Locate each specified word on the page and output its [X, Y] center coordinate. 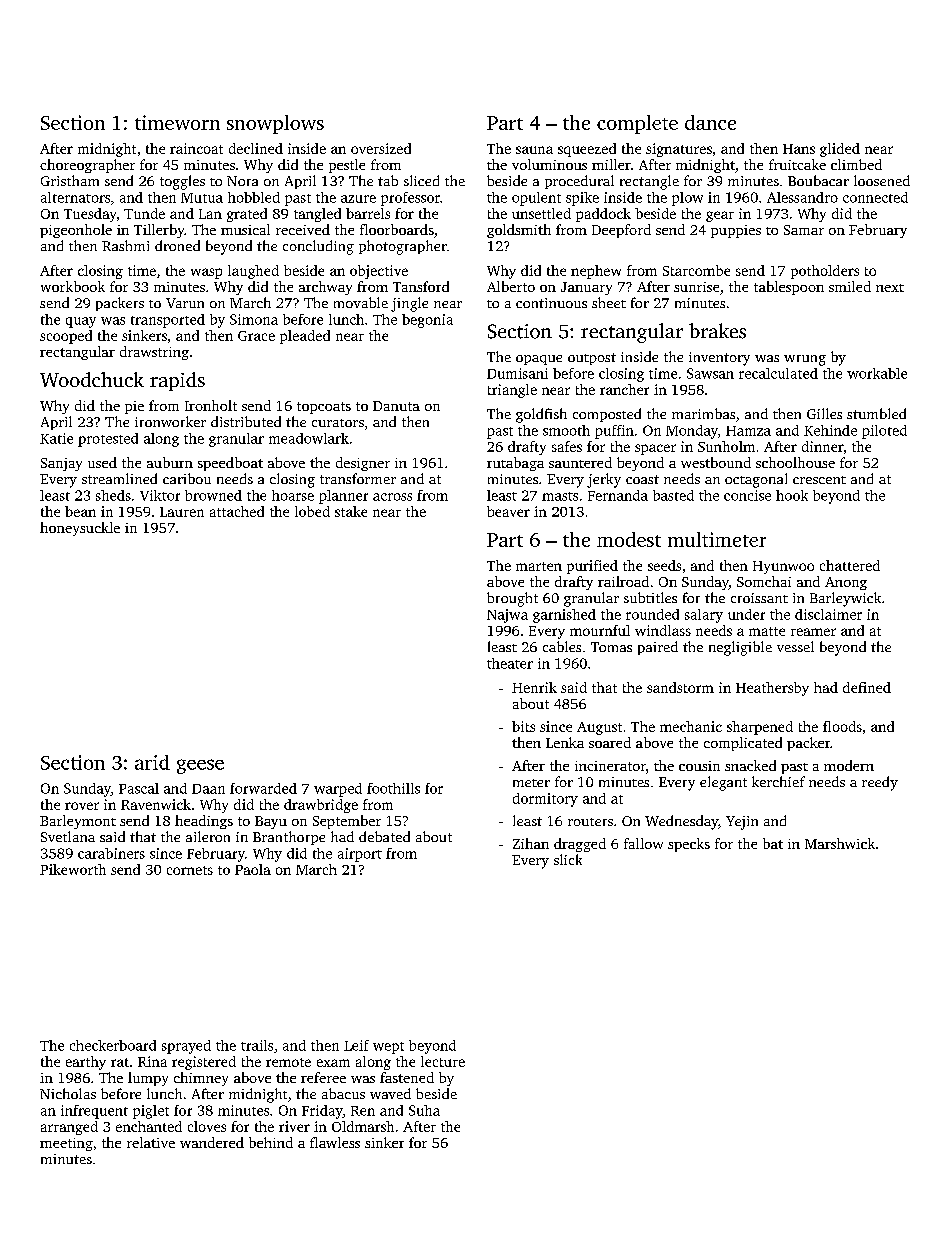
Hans [799, 149]
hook [792, 495]
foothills [393, 788]
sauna [534, 150]
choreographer [87, 166]
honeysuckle [80, 529]
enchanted [149, 1126]
